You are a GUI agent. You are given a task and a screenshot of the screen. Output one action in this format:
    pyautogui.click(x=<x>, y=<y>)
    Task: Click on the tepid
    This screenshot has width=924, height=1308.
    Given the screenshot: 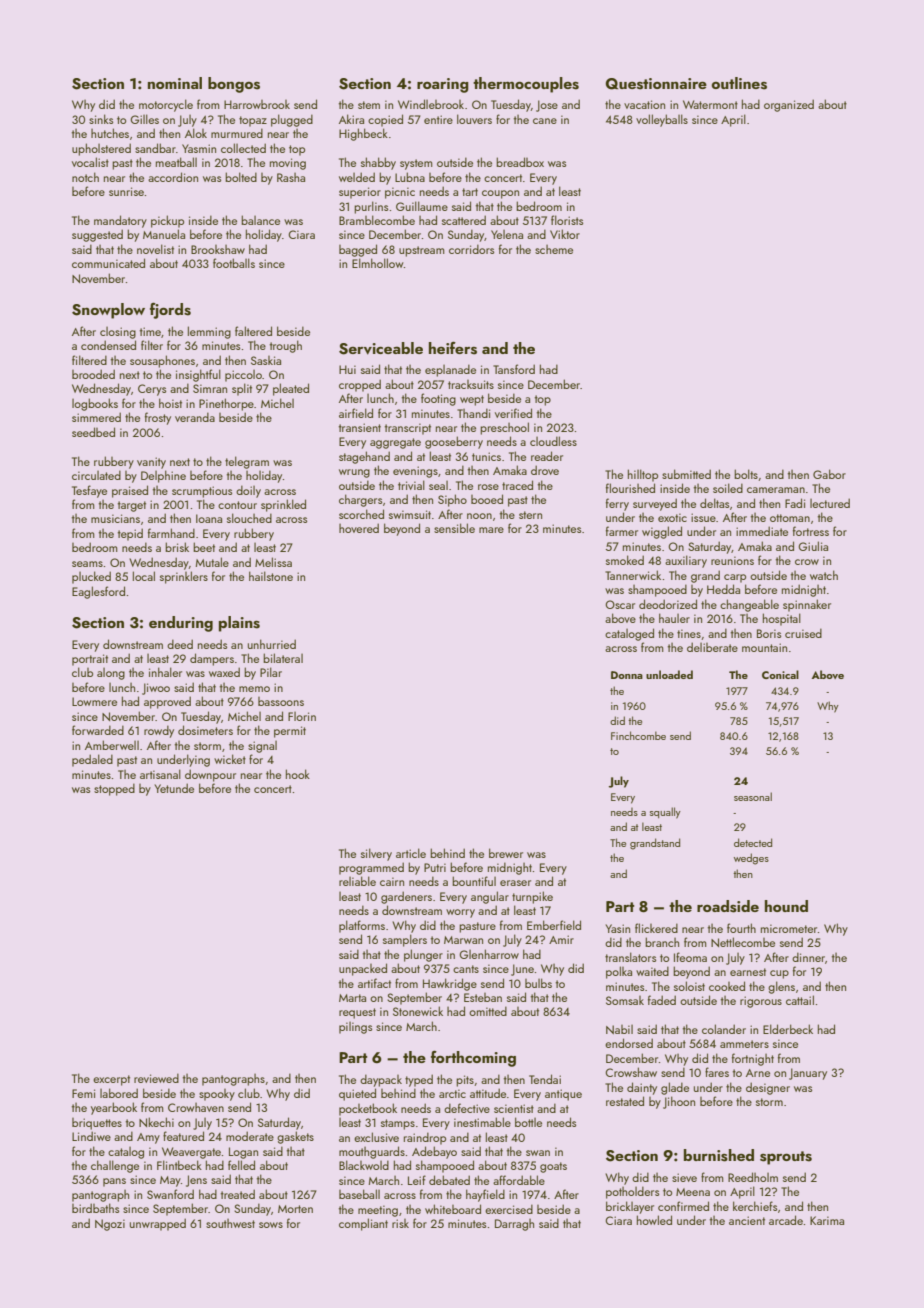 What is the action you would take?
    pyautogui.click(x=130, y=534)
